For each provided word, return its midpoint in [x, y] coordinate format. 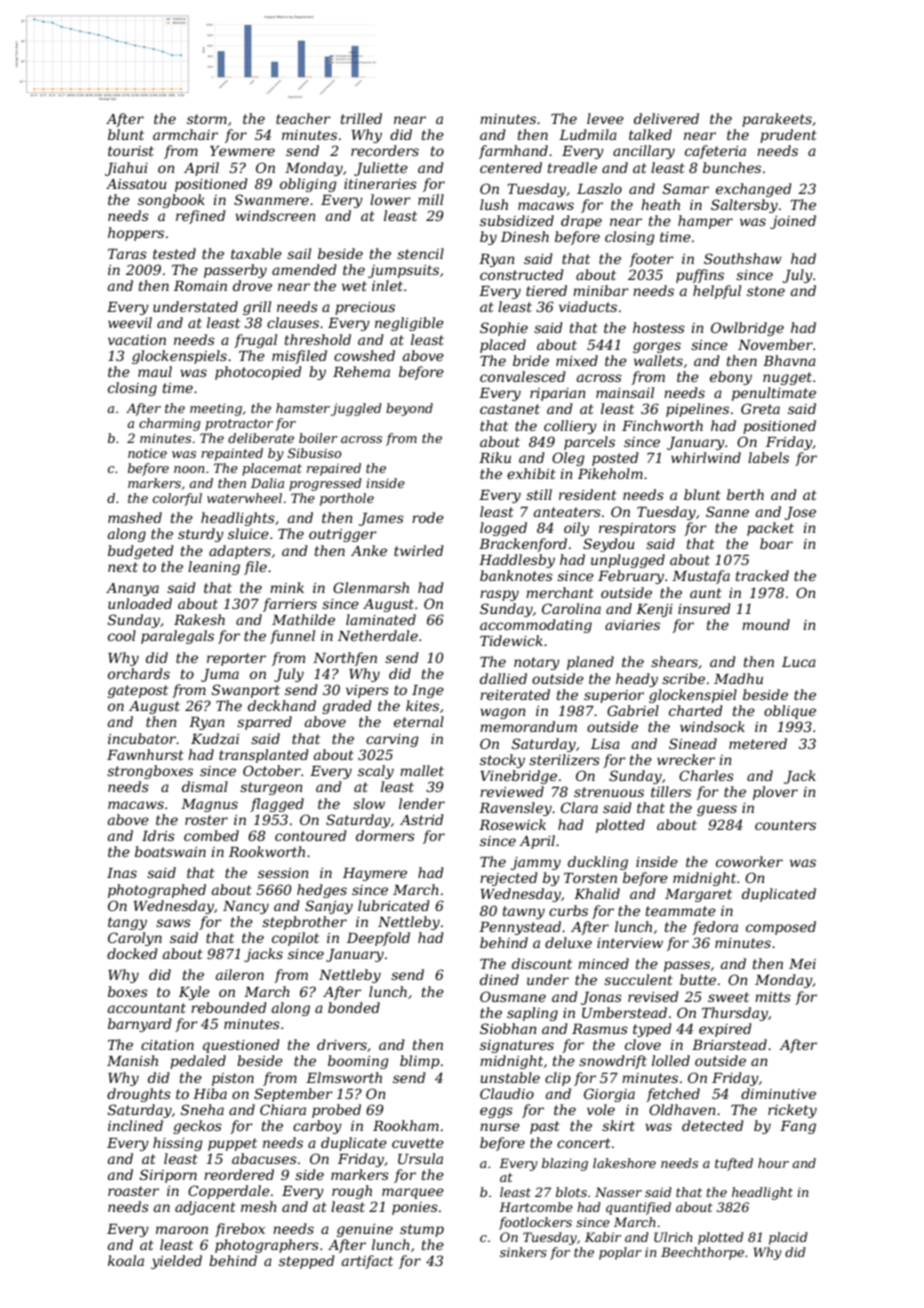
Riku [495, 457]
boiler [318, 438]
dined [499, 979]
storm [207, 119]
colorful [177, 499]
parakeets [777, 120]
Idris [158, 835]
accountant [147, 1008]
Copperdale [229, 1192]
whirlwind [706, 457]
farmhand [513, 152]
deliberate [261, 438]
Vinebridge [518, 777]
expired [725, 1030]
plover [775, 793]
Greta [760, 408]
